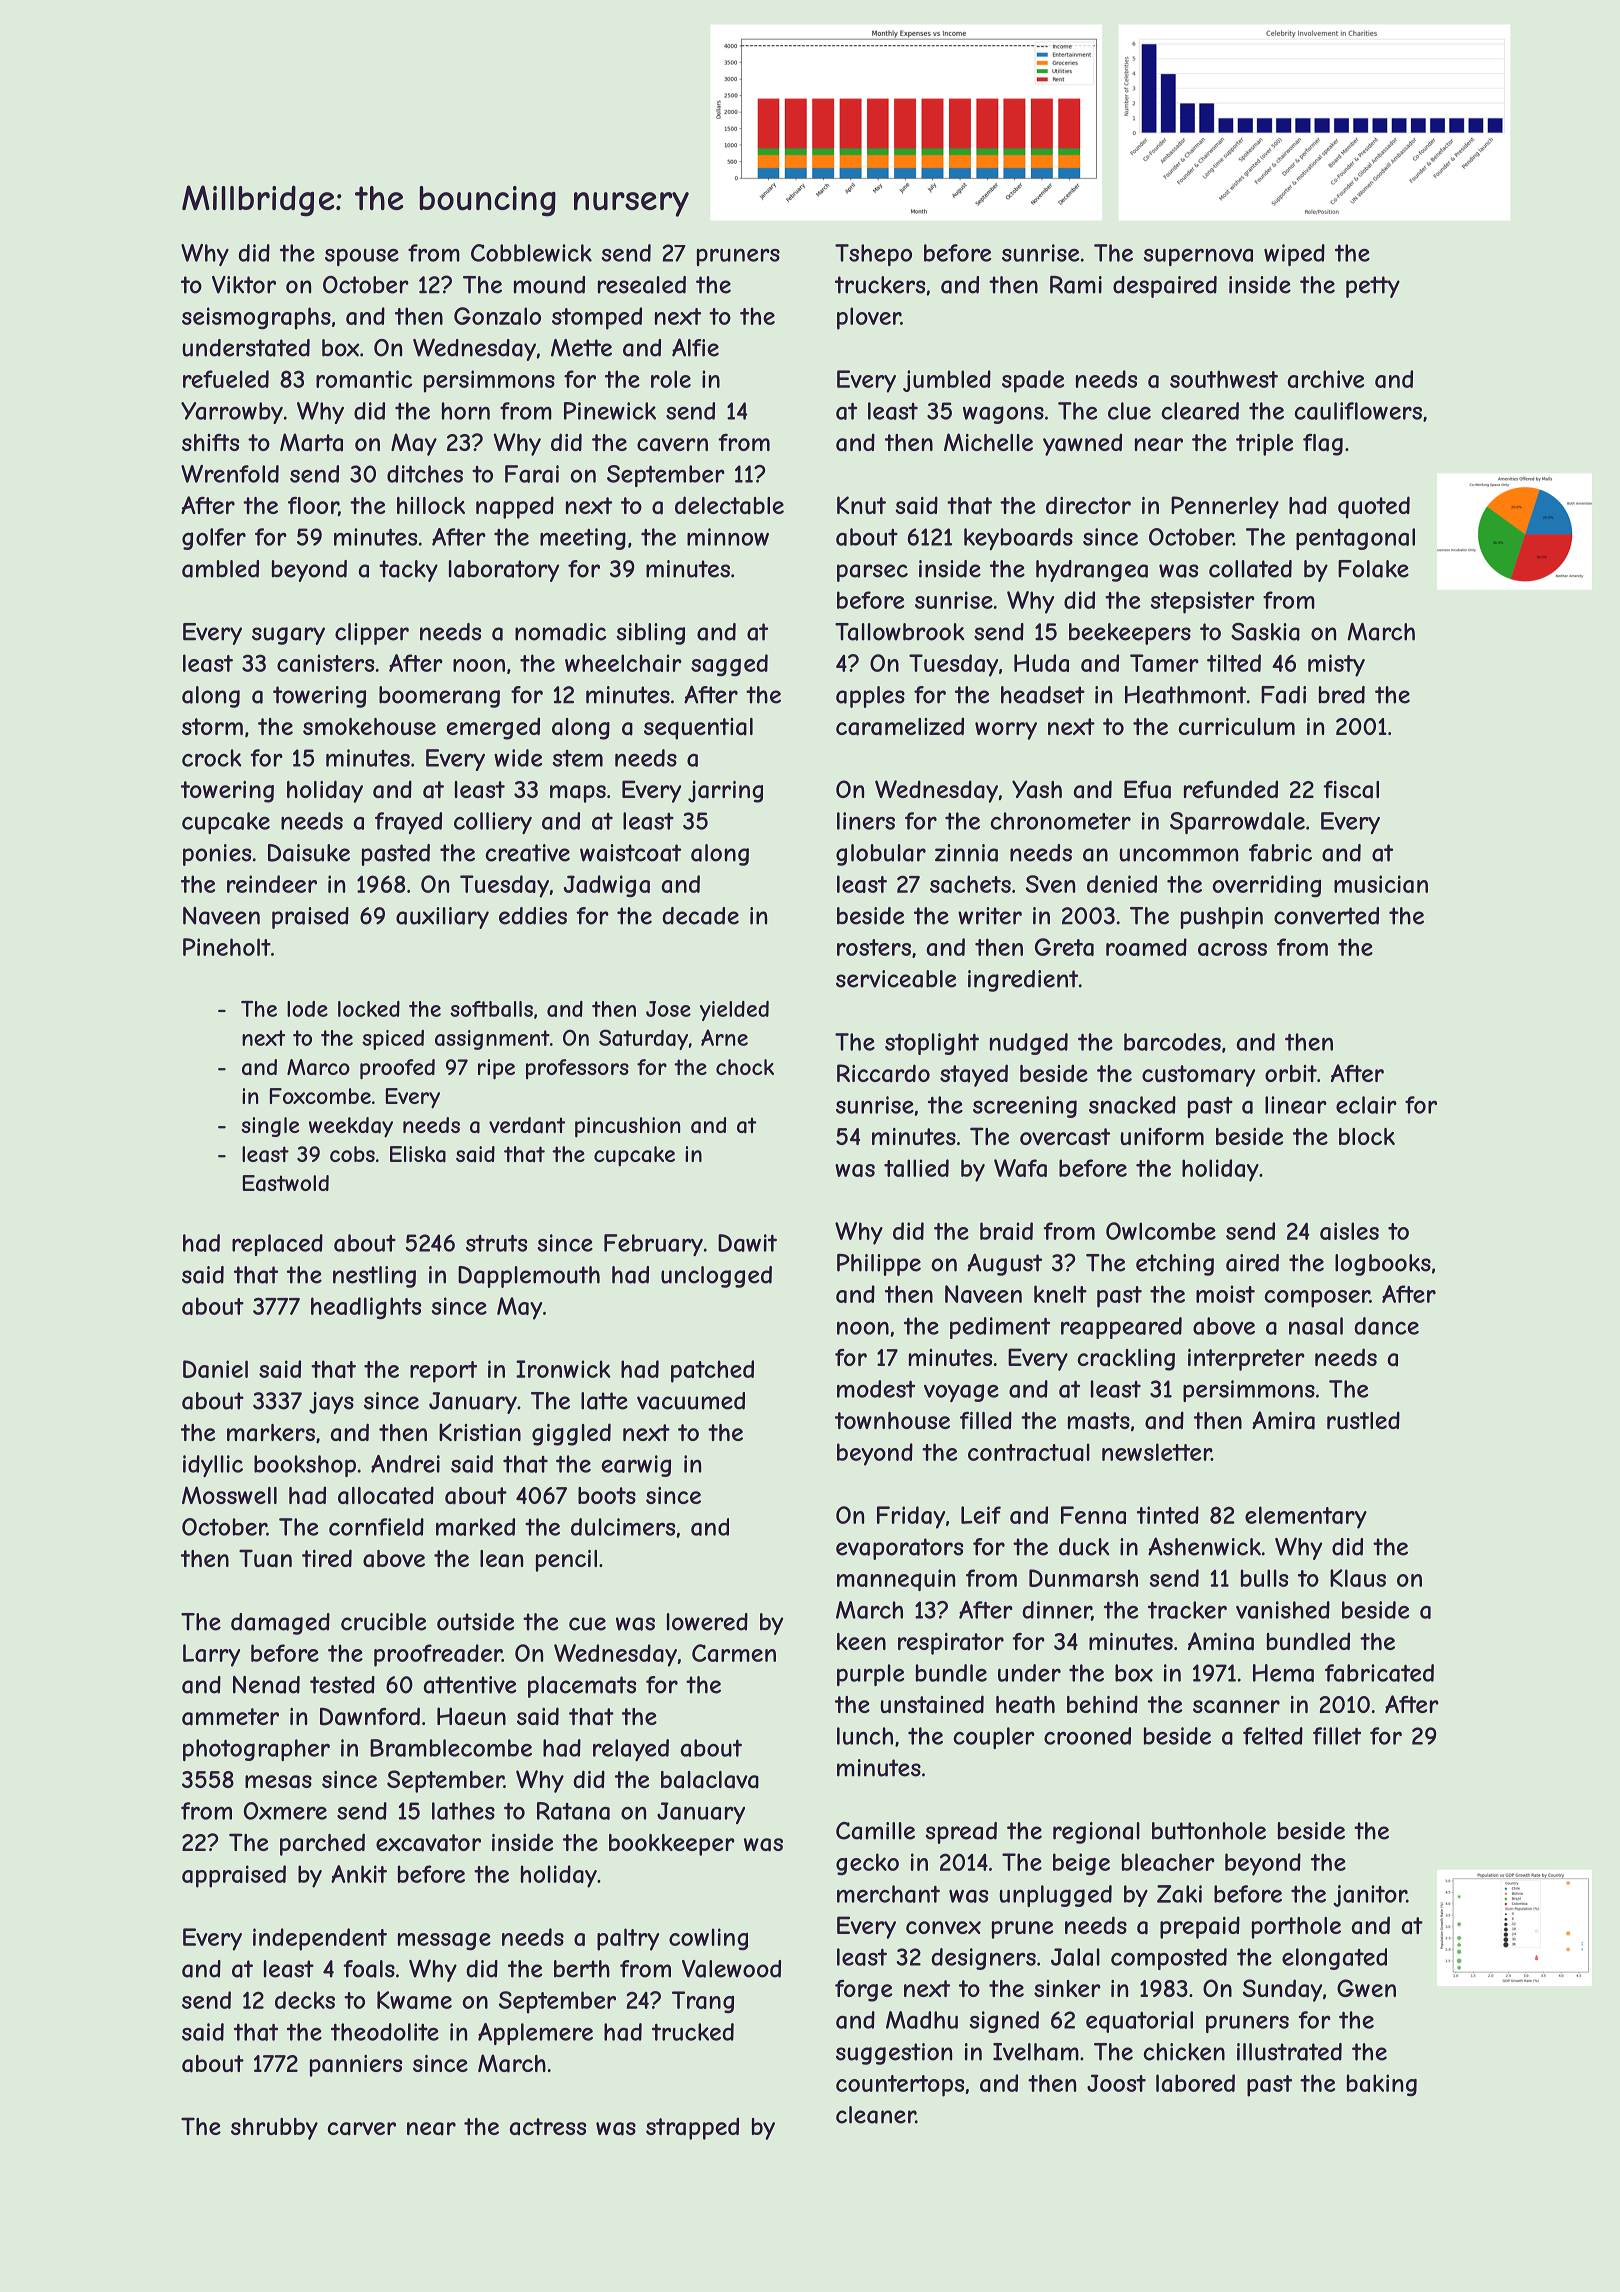  I want to click on pediment, so click(1000, 1328).
